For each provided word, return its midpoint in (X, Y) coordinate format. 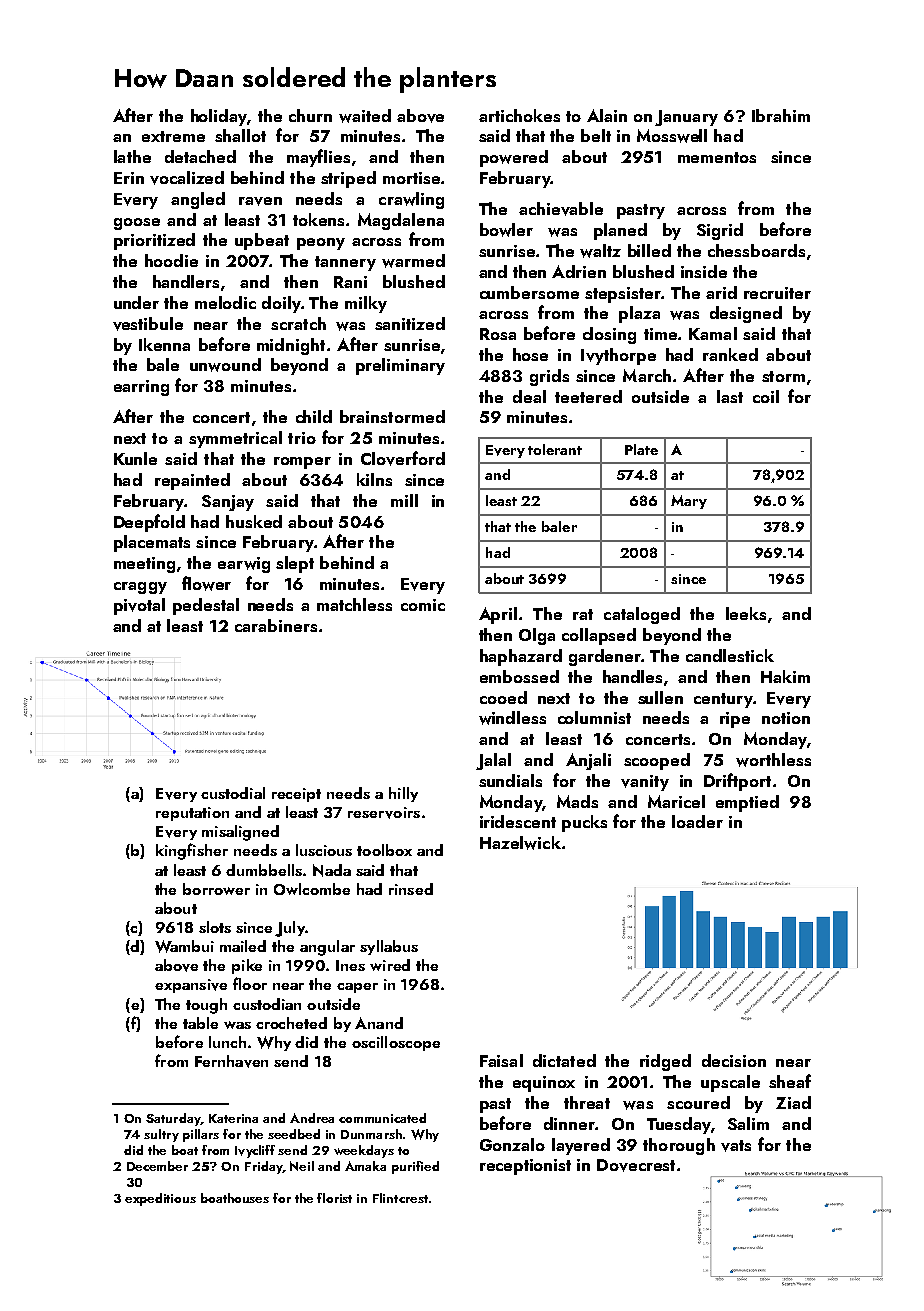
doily (281, 304)
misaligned (240, 833)
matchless (354, 604)
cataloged (642, 615)
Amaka (365, 1166)
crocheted (291, 1023)
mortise (411, 178)
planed (620, 231)
